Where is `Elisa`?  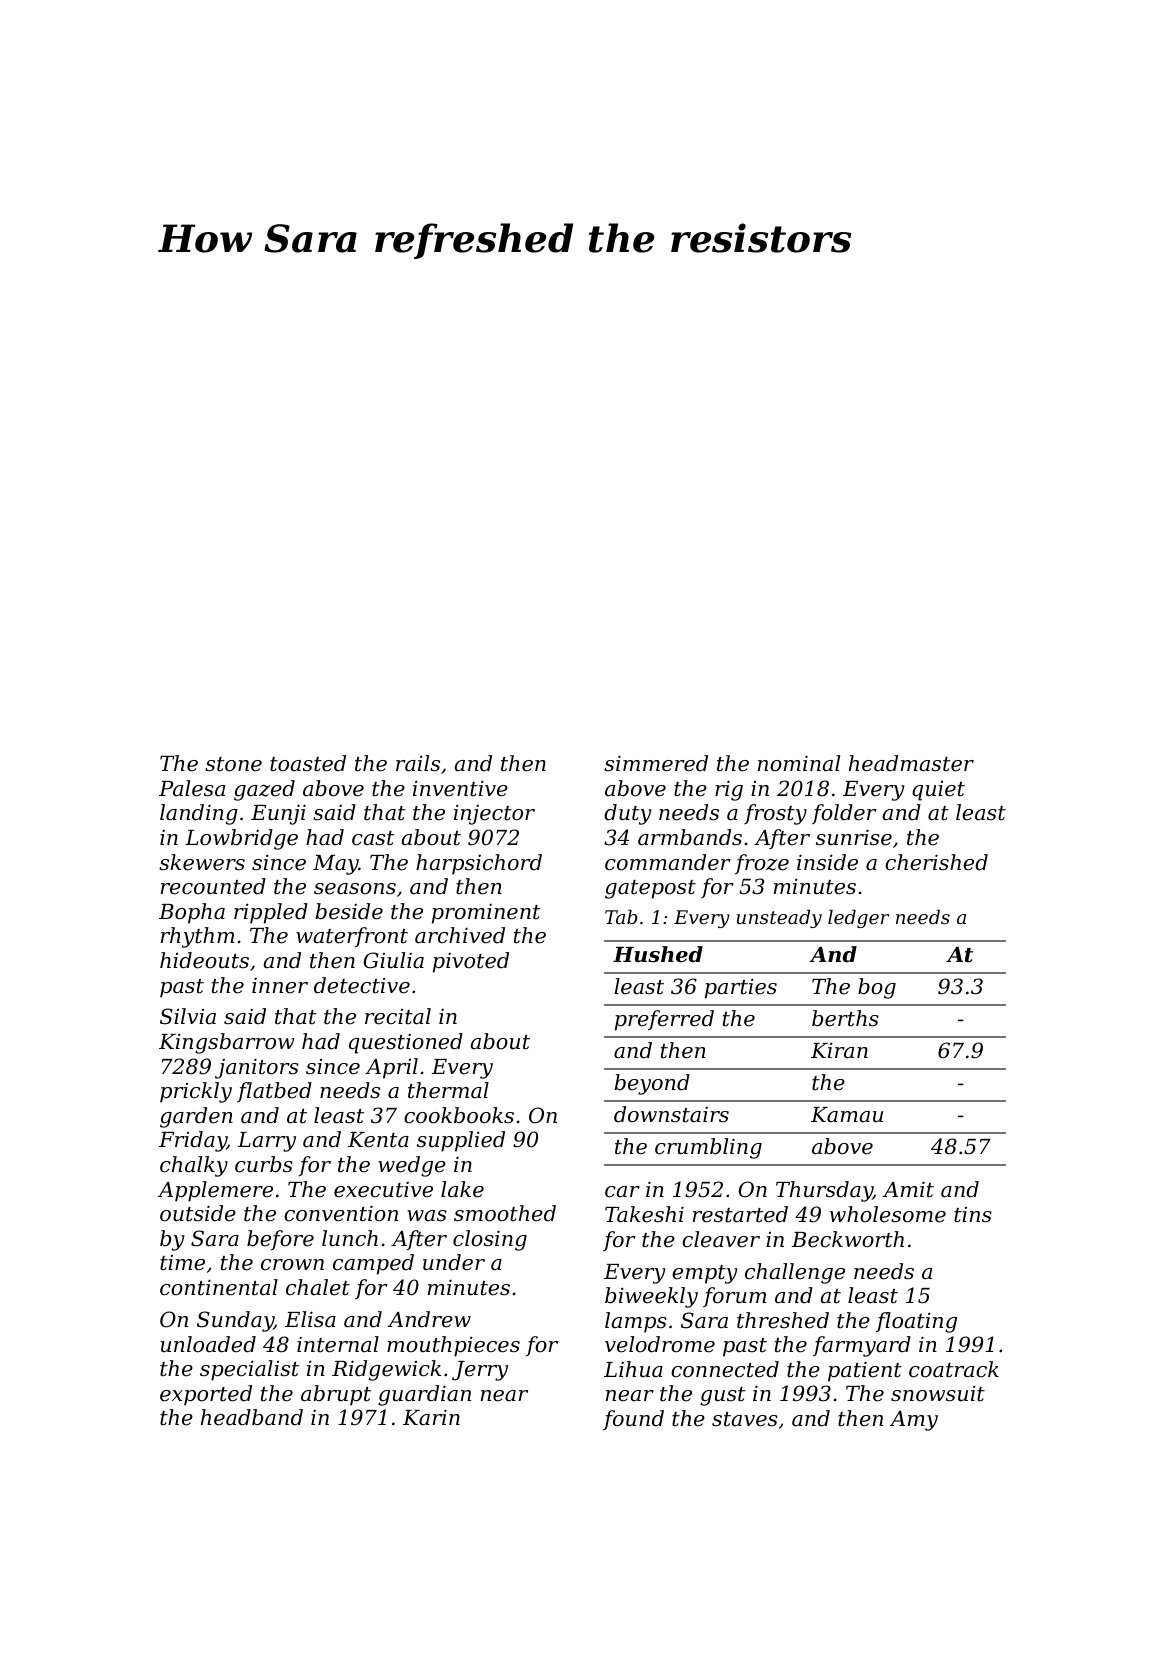 Elisa is located at coordinates (310, 1319).
